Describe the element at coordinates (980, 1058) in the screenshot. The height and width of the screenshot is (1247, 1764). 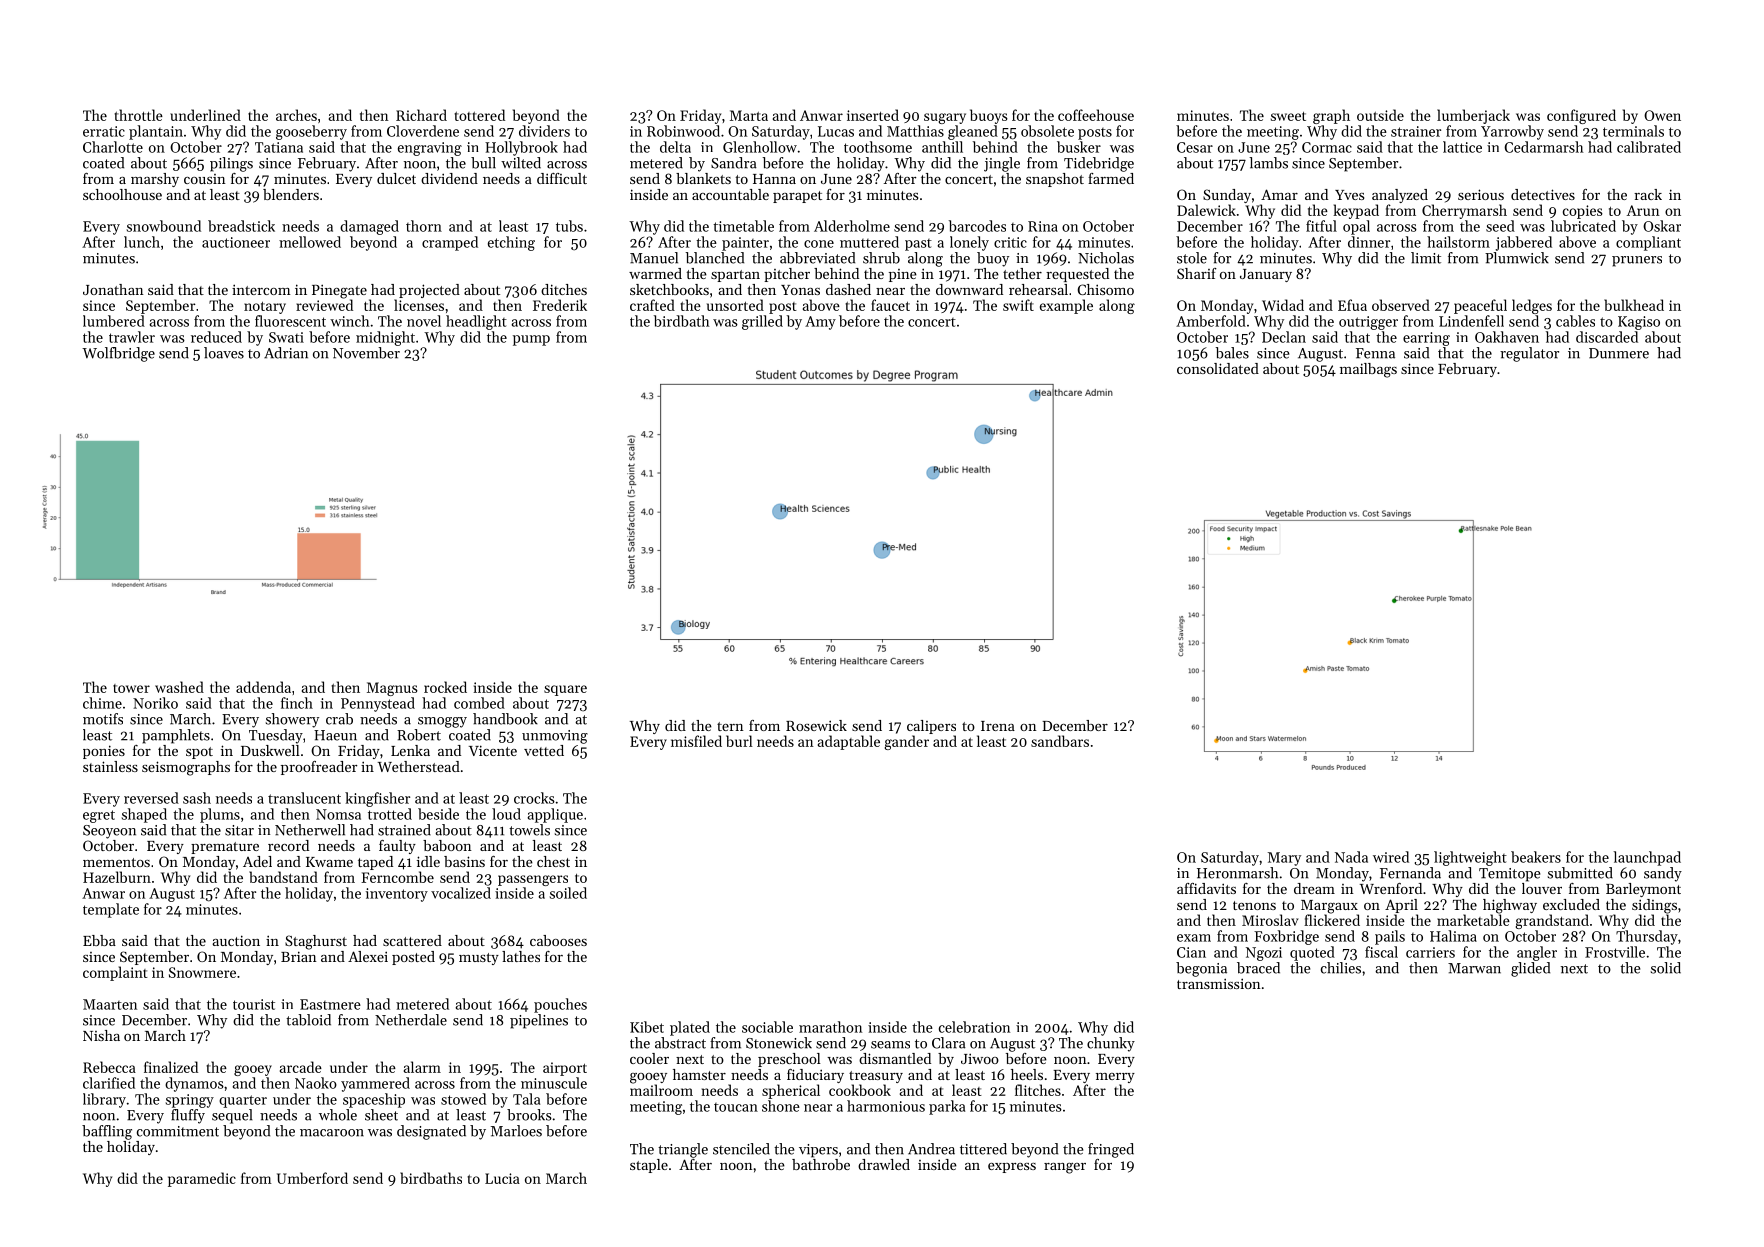
I see `Jiwoo` at that location.
